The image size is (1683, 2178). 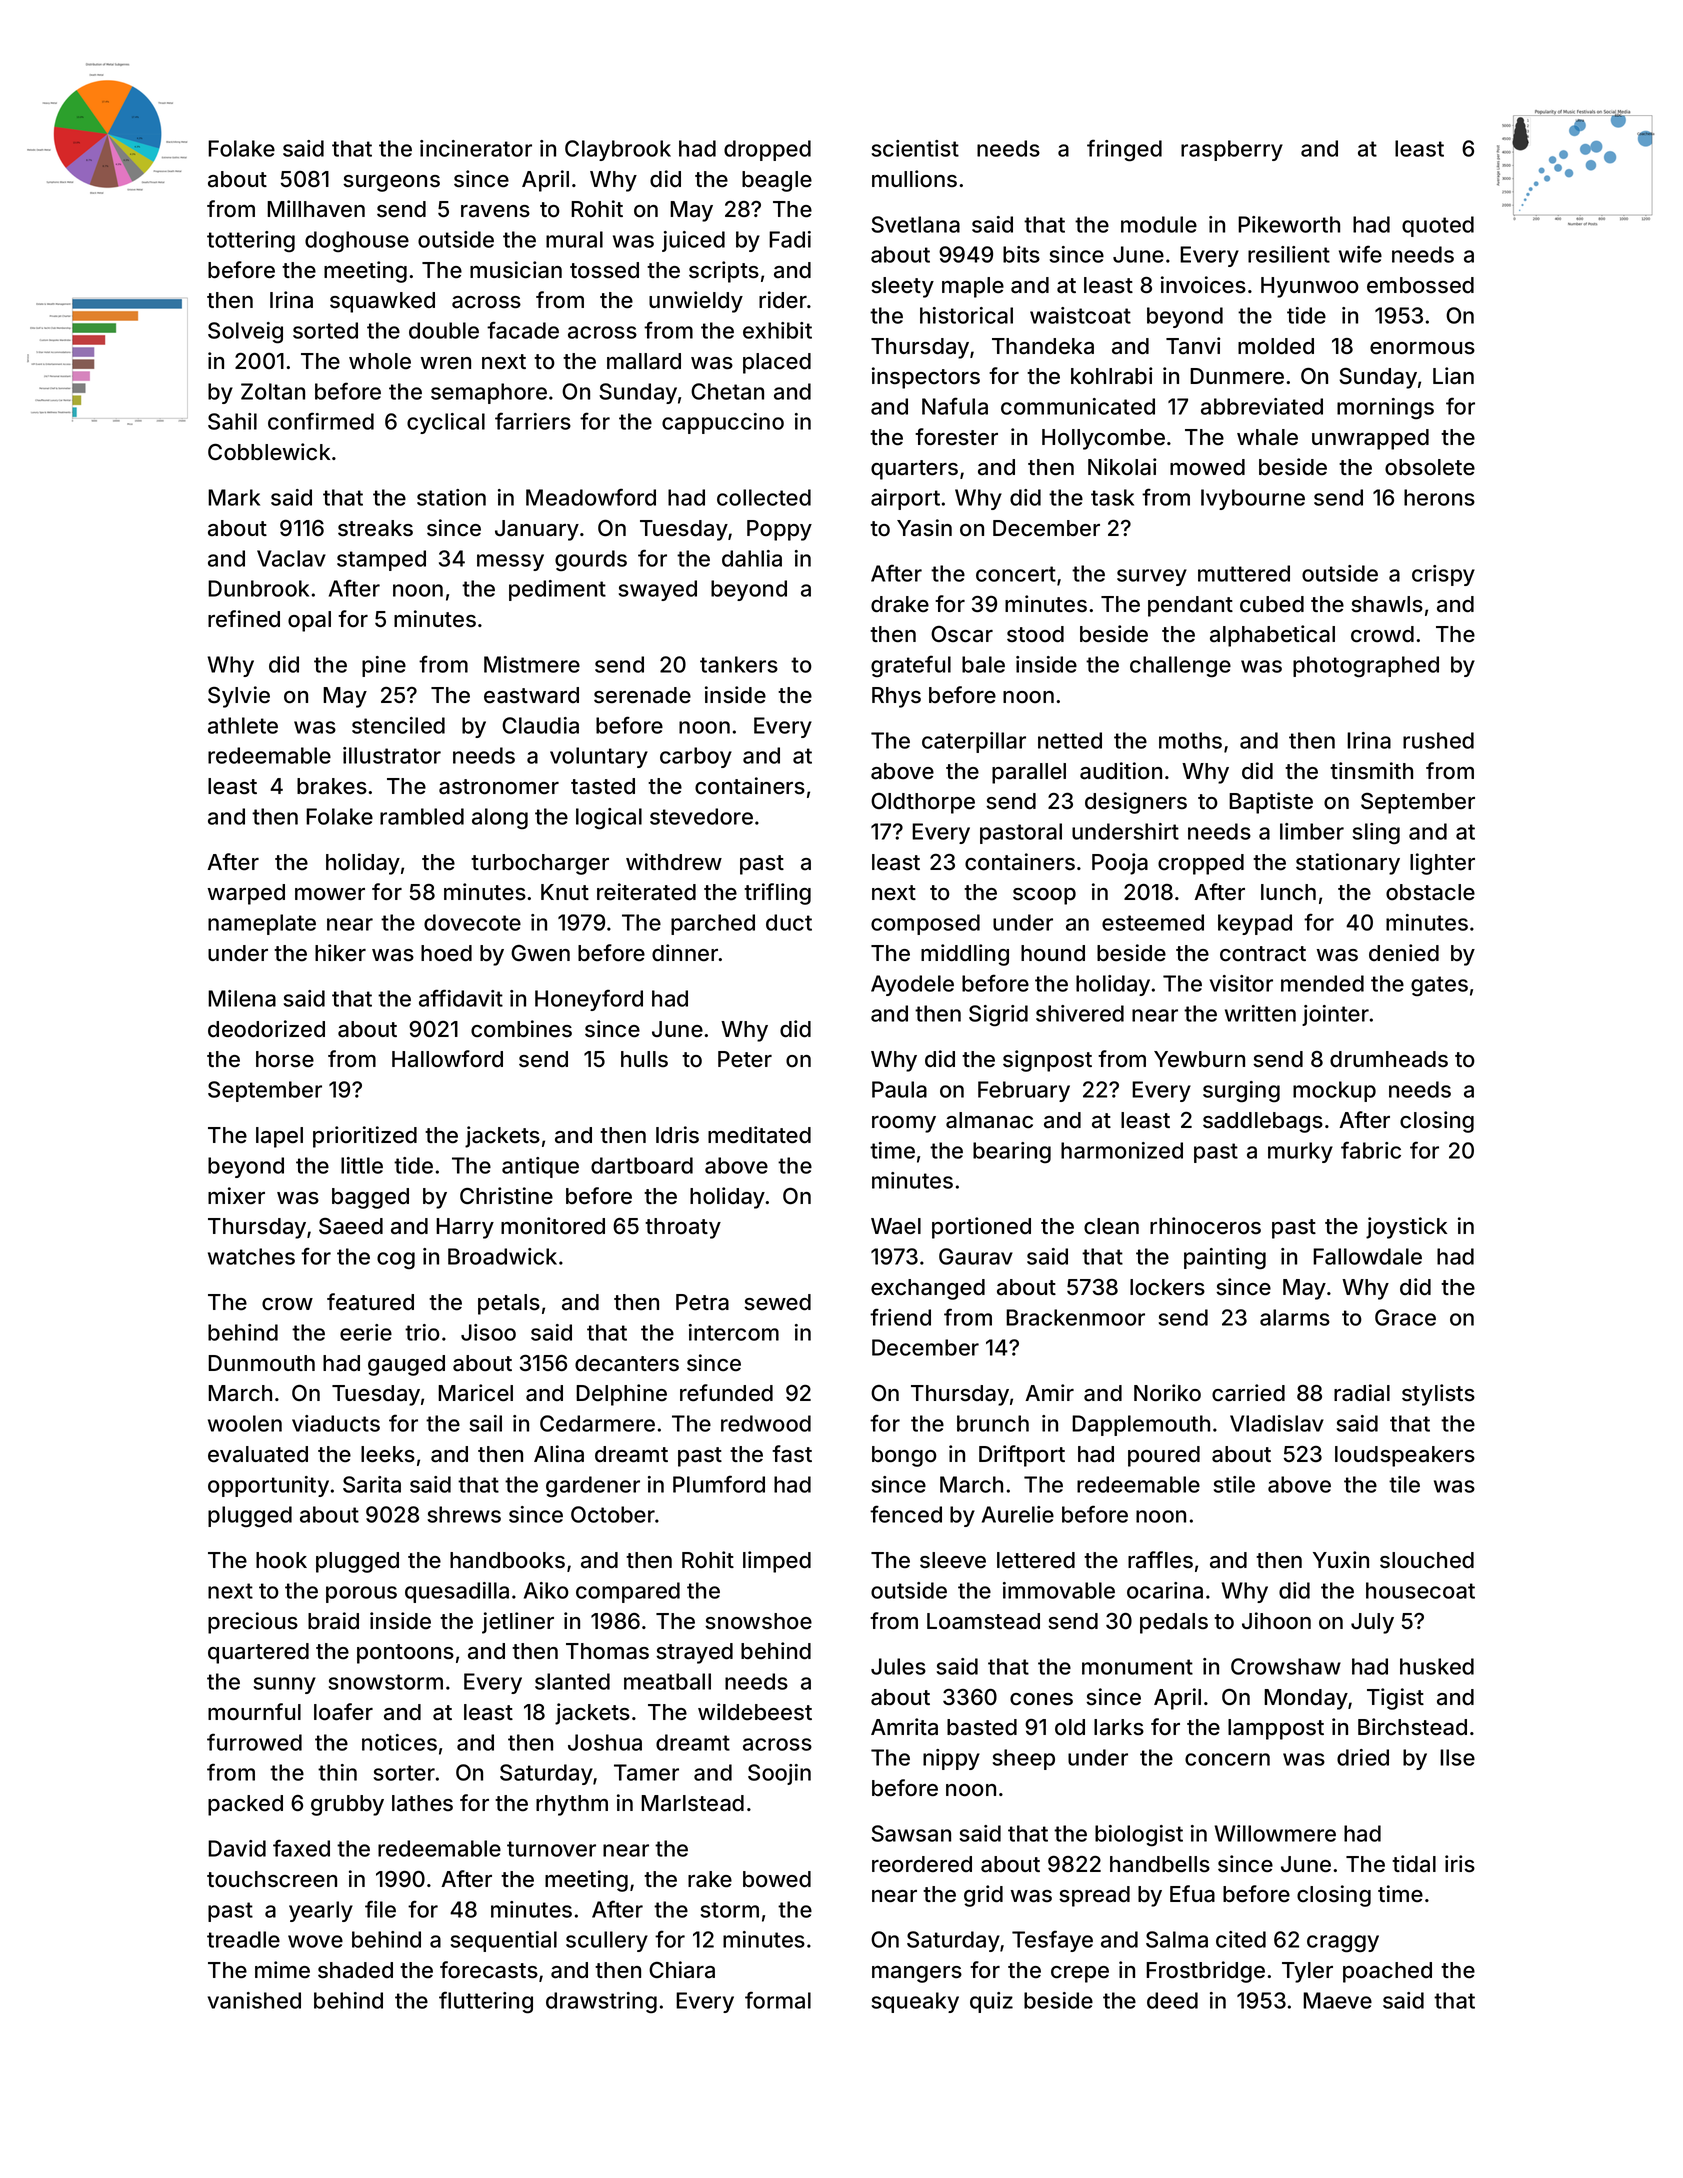 I want to click on prioritized, so click(x=365, y=1137).
